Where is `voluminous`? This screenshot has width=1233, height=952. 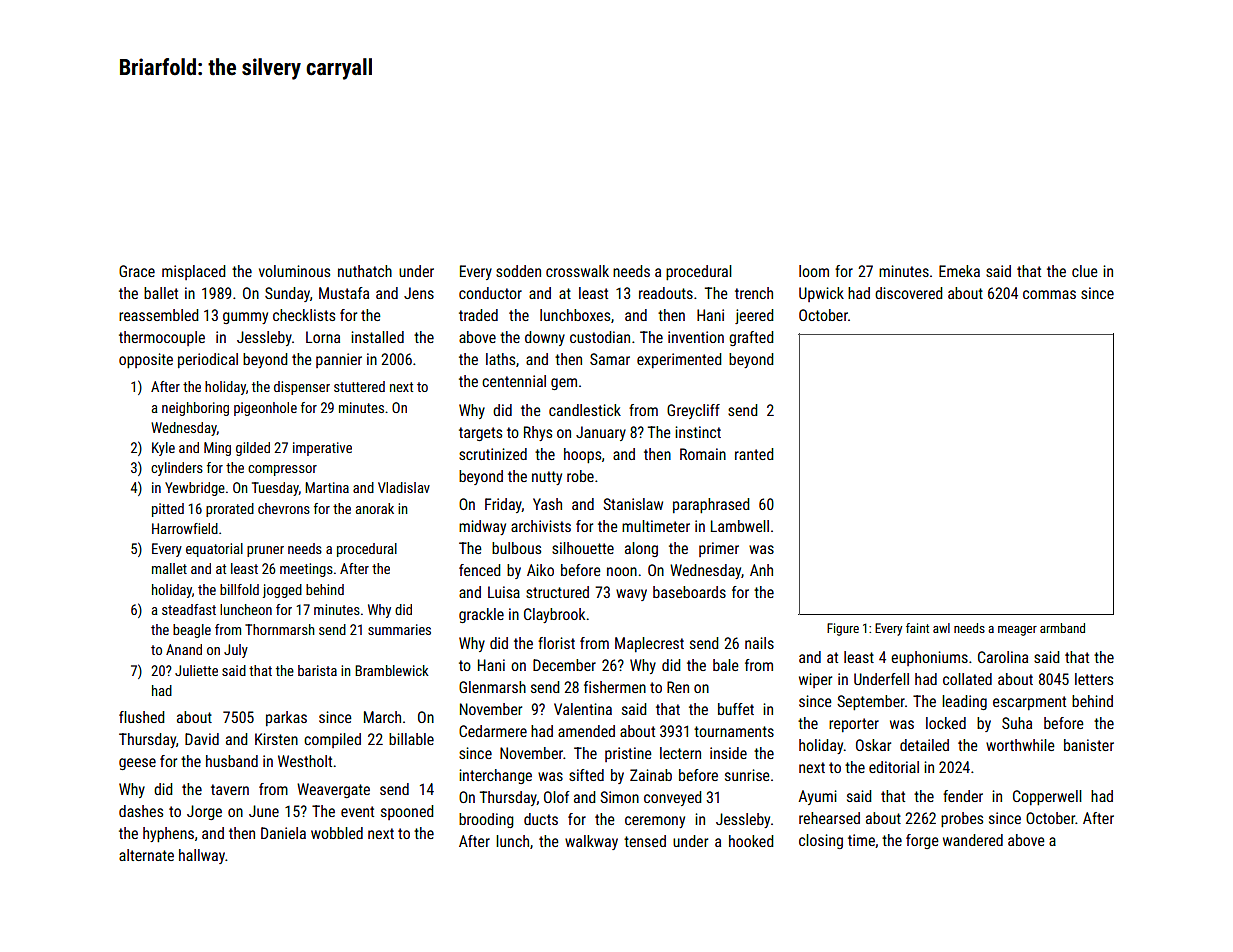
voluminous is located at coordinates (294, 271).
